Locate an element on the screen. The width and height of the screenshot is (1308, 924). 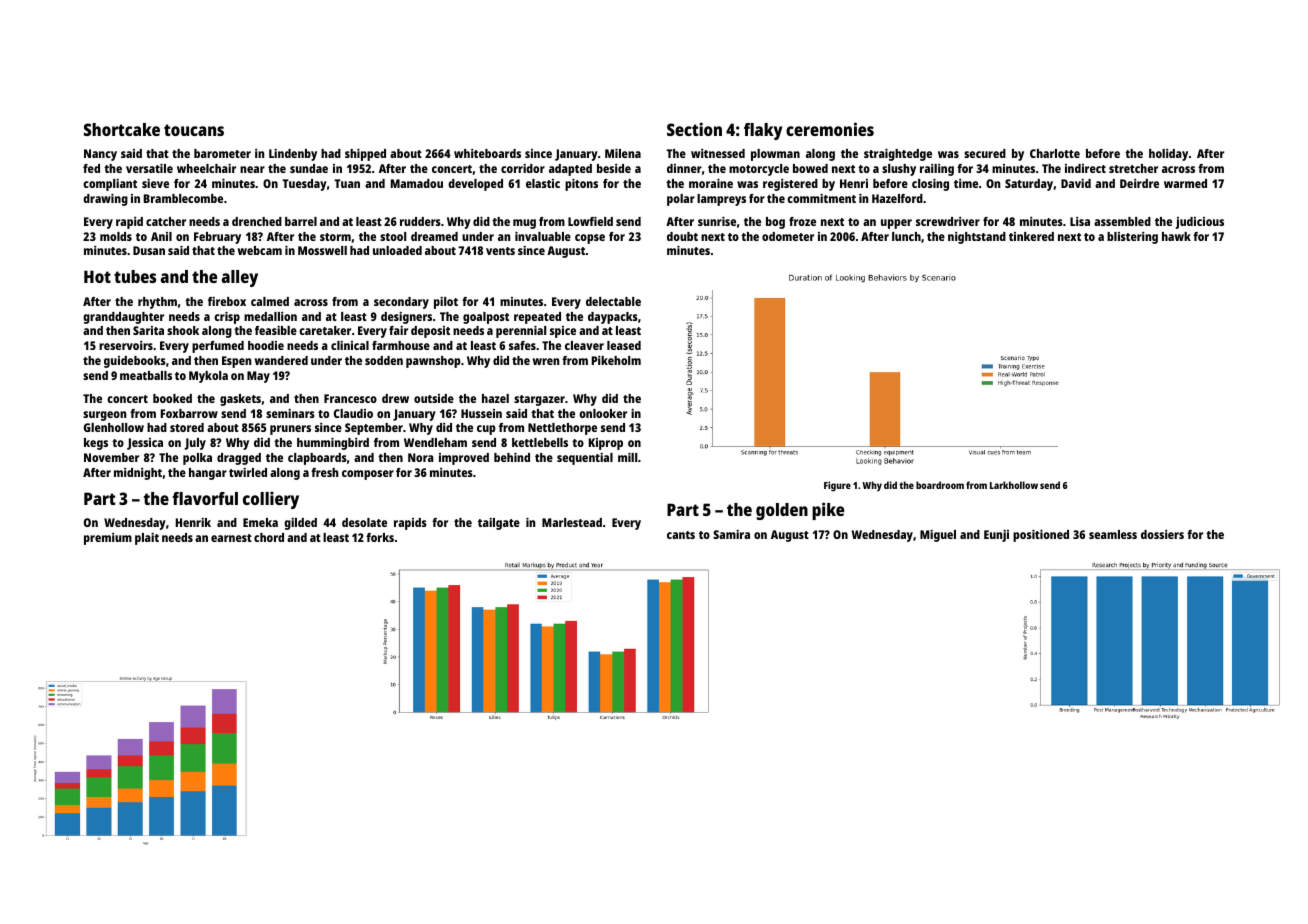
leased is located at coordinates (624, 345).
